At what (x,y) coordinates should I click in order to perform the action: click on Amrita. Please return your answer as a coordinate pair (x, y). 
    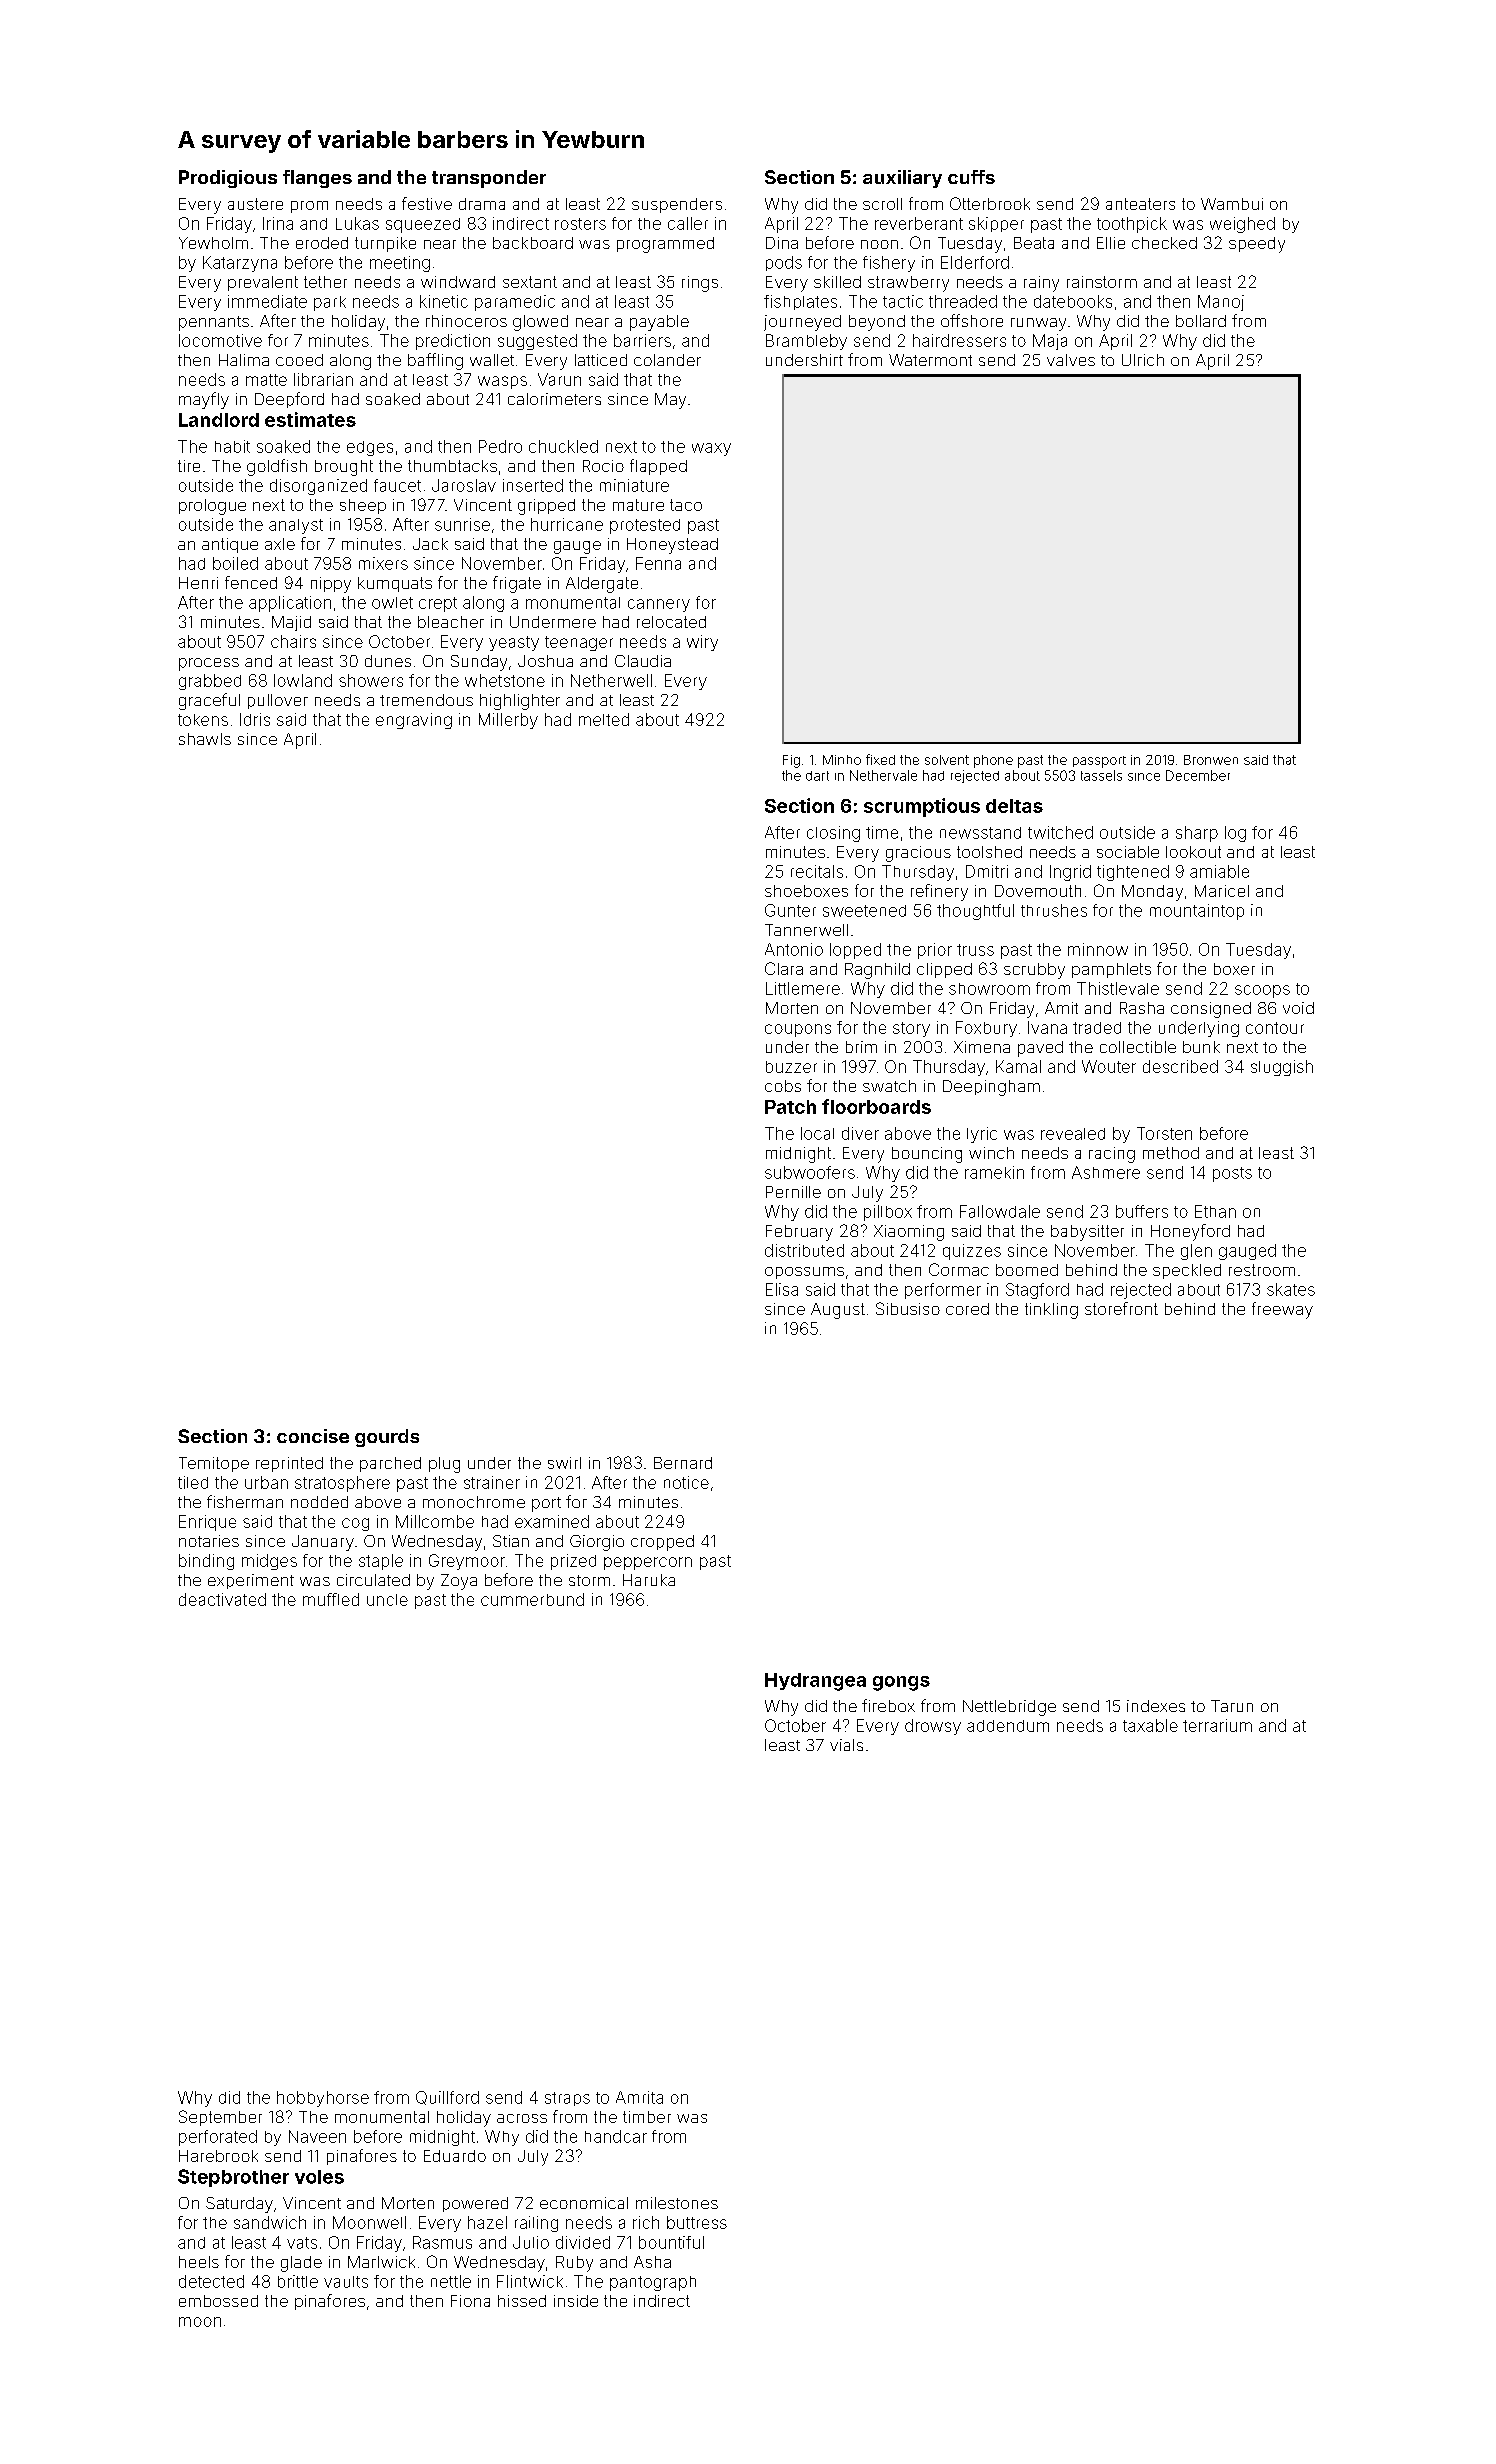
    Looking at the image, I should click on (639, 2097).
